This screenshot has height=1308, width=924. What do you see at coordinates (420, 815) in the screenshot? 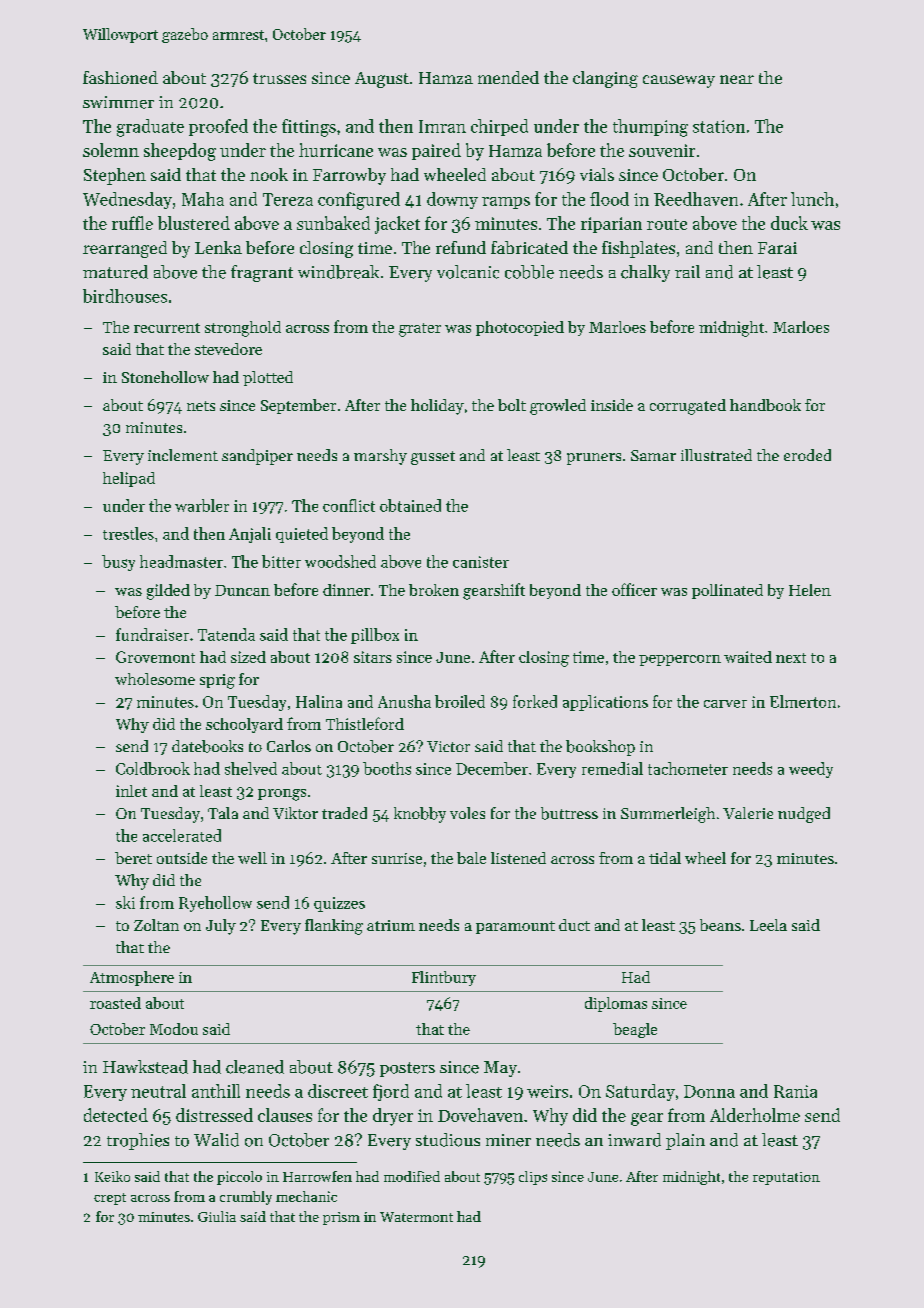
I see `knobby` at bounding box center [420, 815].
